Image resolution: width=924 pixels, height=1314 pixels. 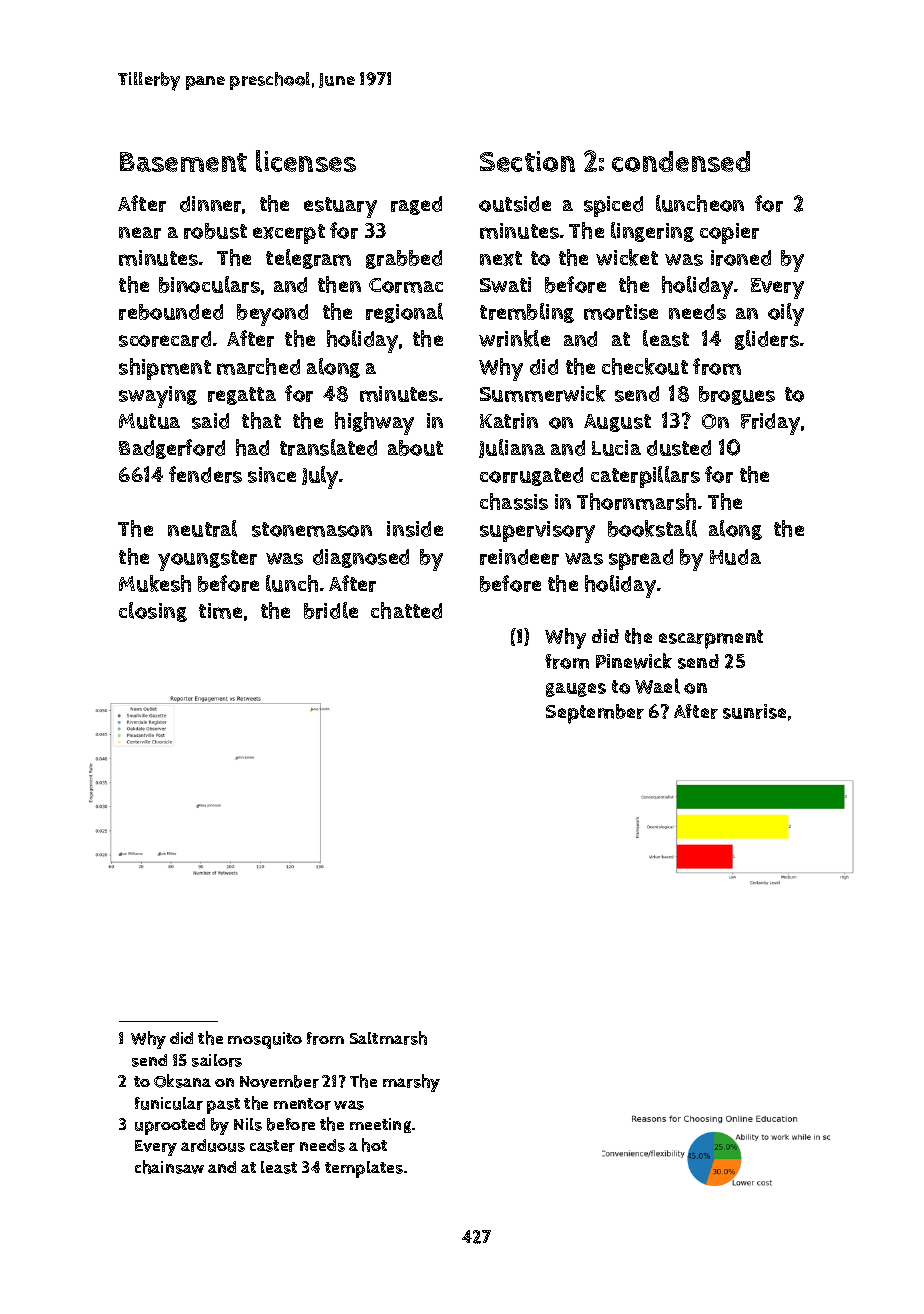 What do you see at coordinates (636, 501) in the screenshot?
I see `Thornmarsh` at bounding box center [636, 501].
